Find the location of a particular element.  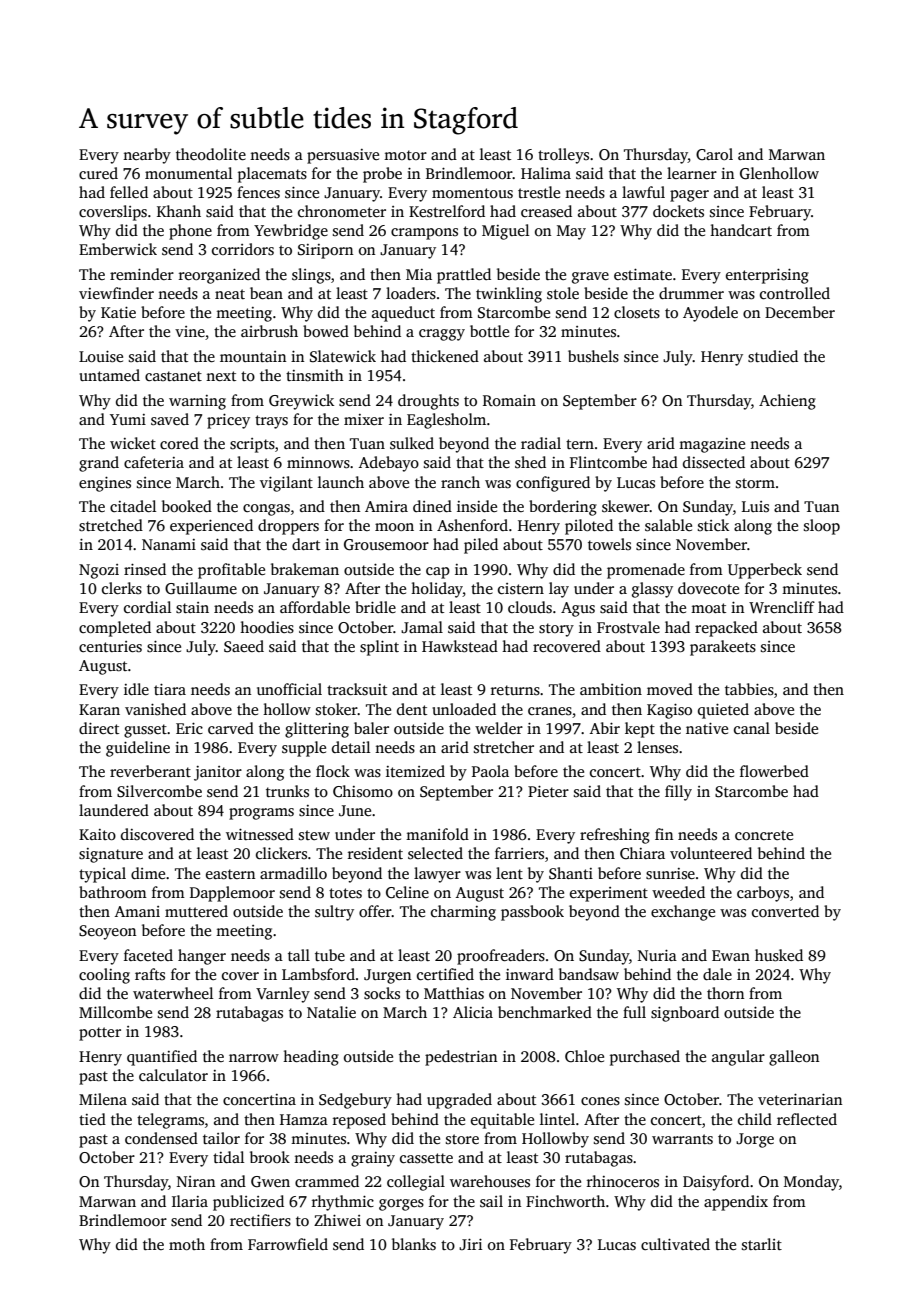

publicized is located at coordinates (248, 1203).
